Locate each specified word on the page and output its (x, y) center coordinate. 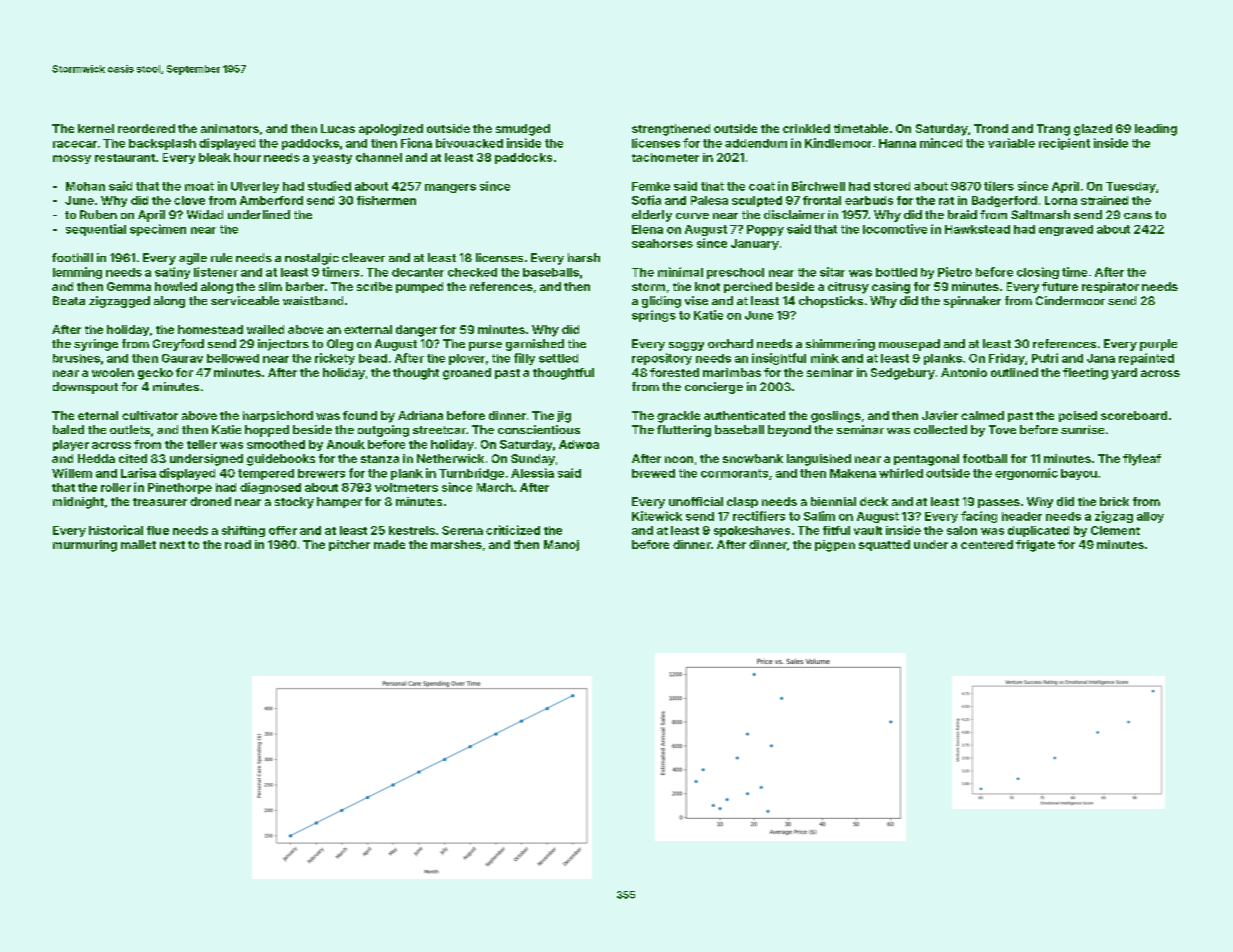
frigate (1035, 546)
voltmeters (406, 487)
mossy (72, 159)
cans (1138, 216)
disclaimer (794, 214)
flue (158, 530)
